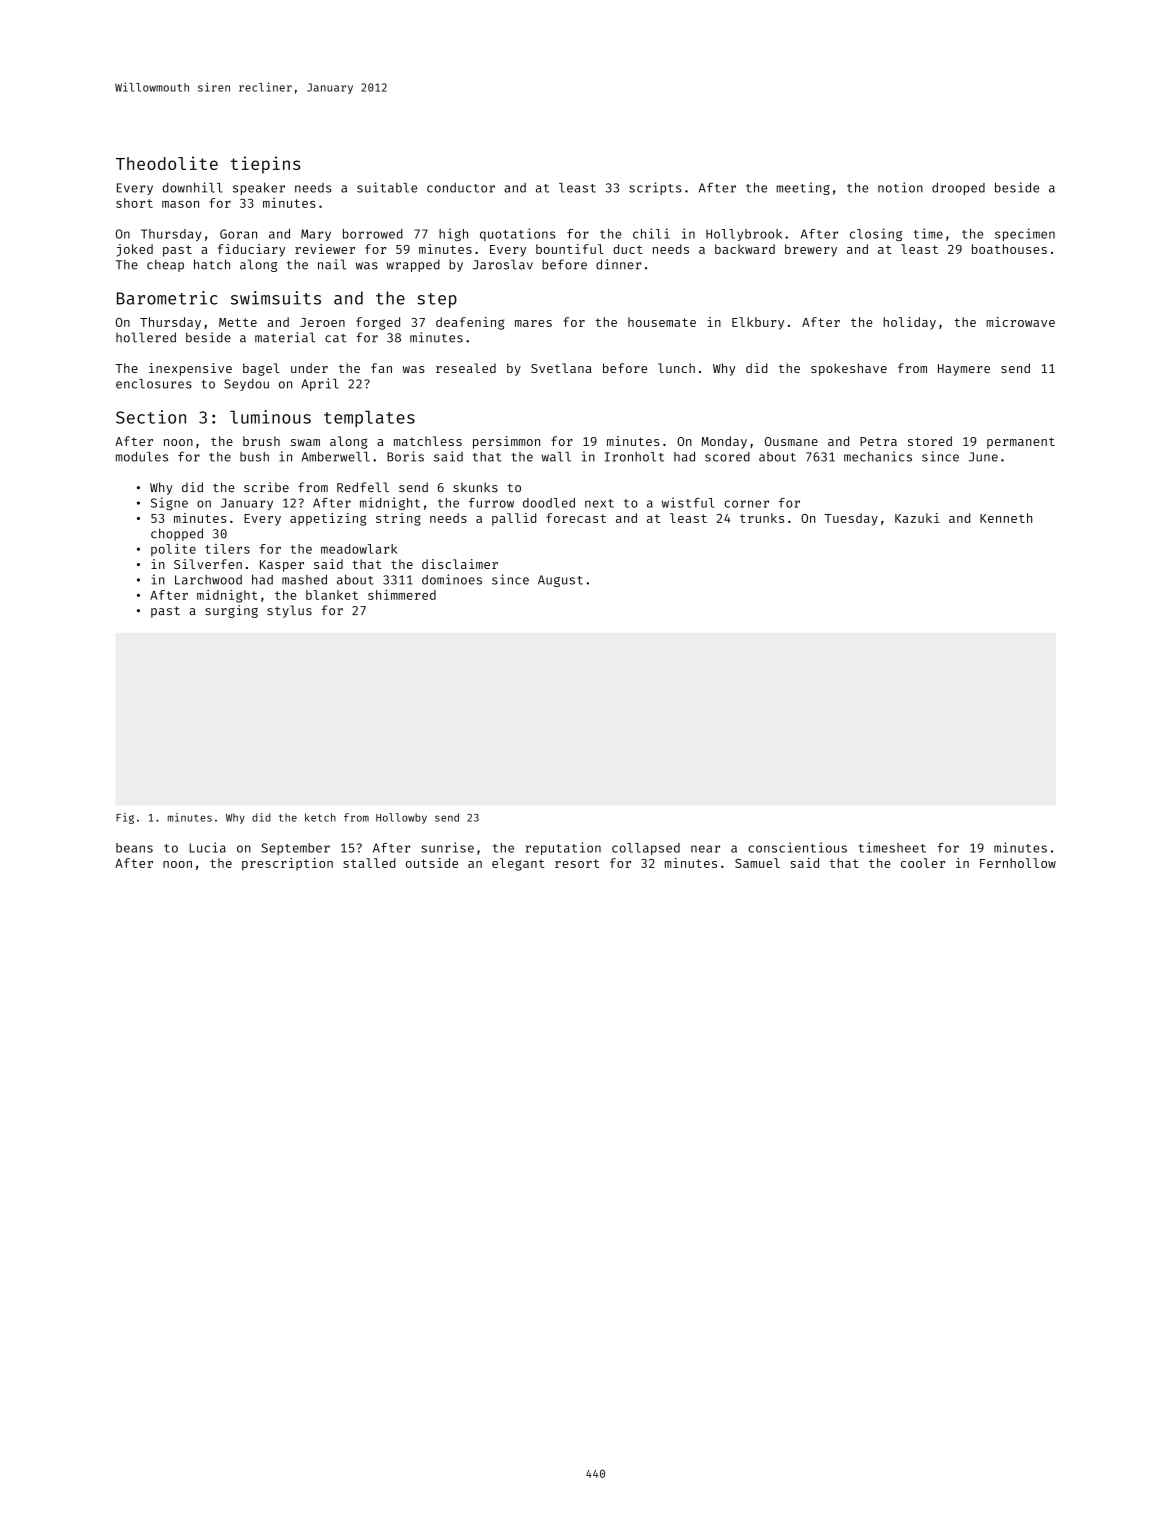  I want to click on Fernhollow, so click(1018, 863).
